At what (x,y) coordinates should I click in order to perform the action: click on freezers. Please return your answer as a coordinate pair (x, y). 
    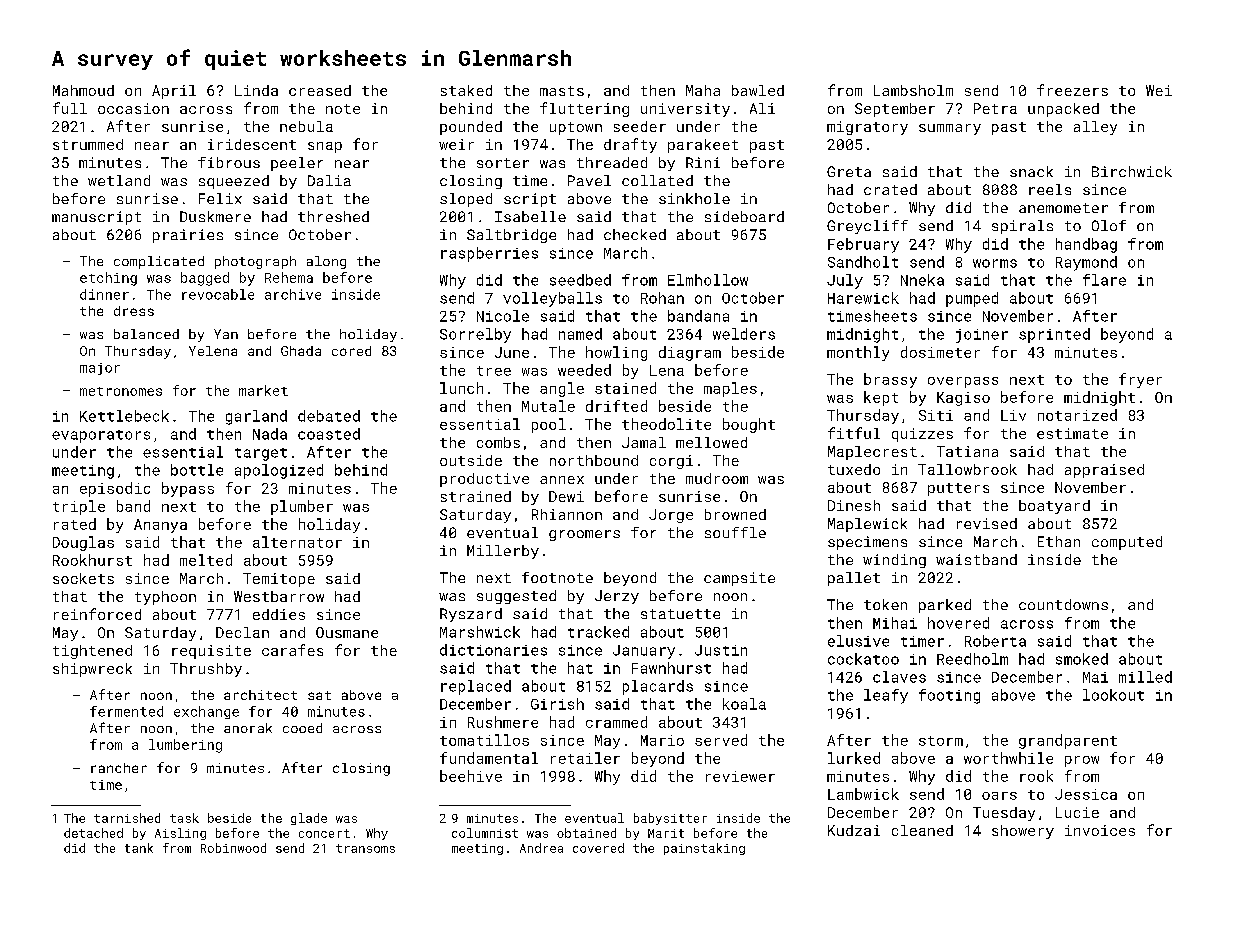
    Looking at the image, I should click on (1072, 90).
